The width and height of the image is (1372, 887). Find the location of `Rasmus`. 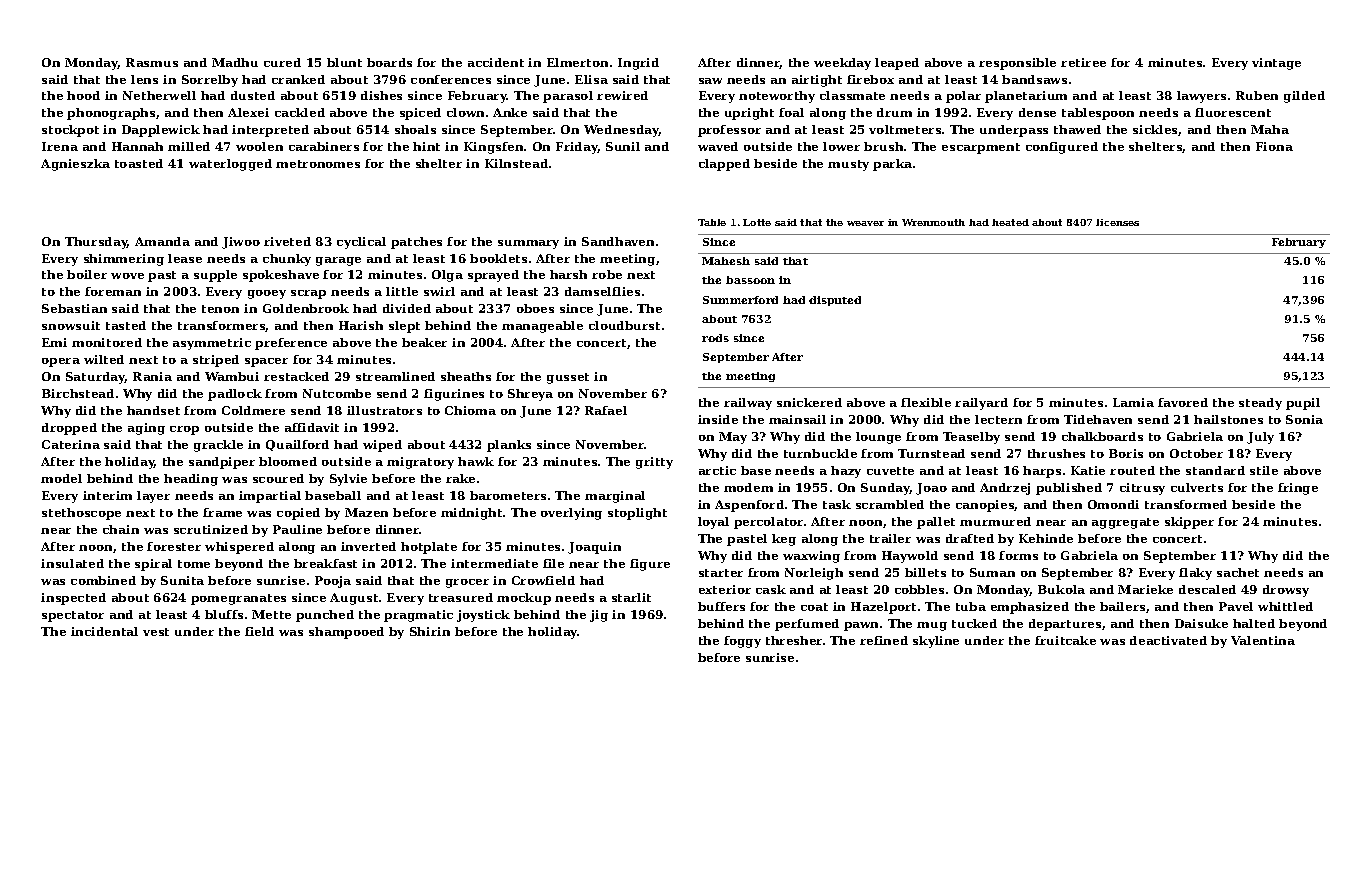

Rasmus is located at coordinates (152, 62).
